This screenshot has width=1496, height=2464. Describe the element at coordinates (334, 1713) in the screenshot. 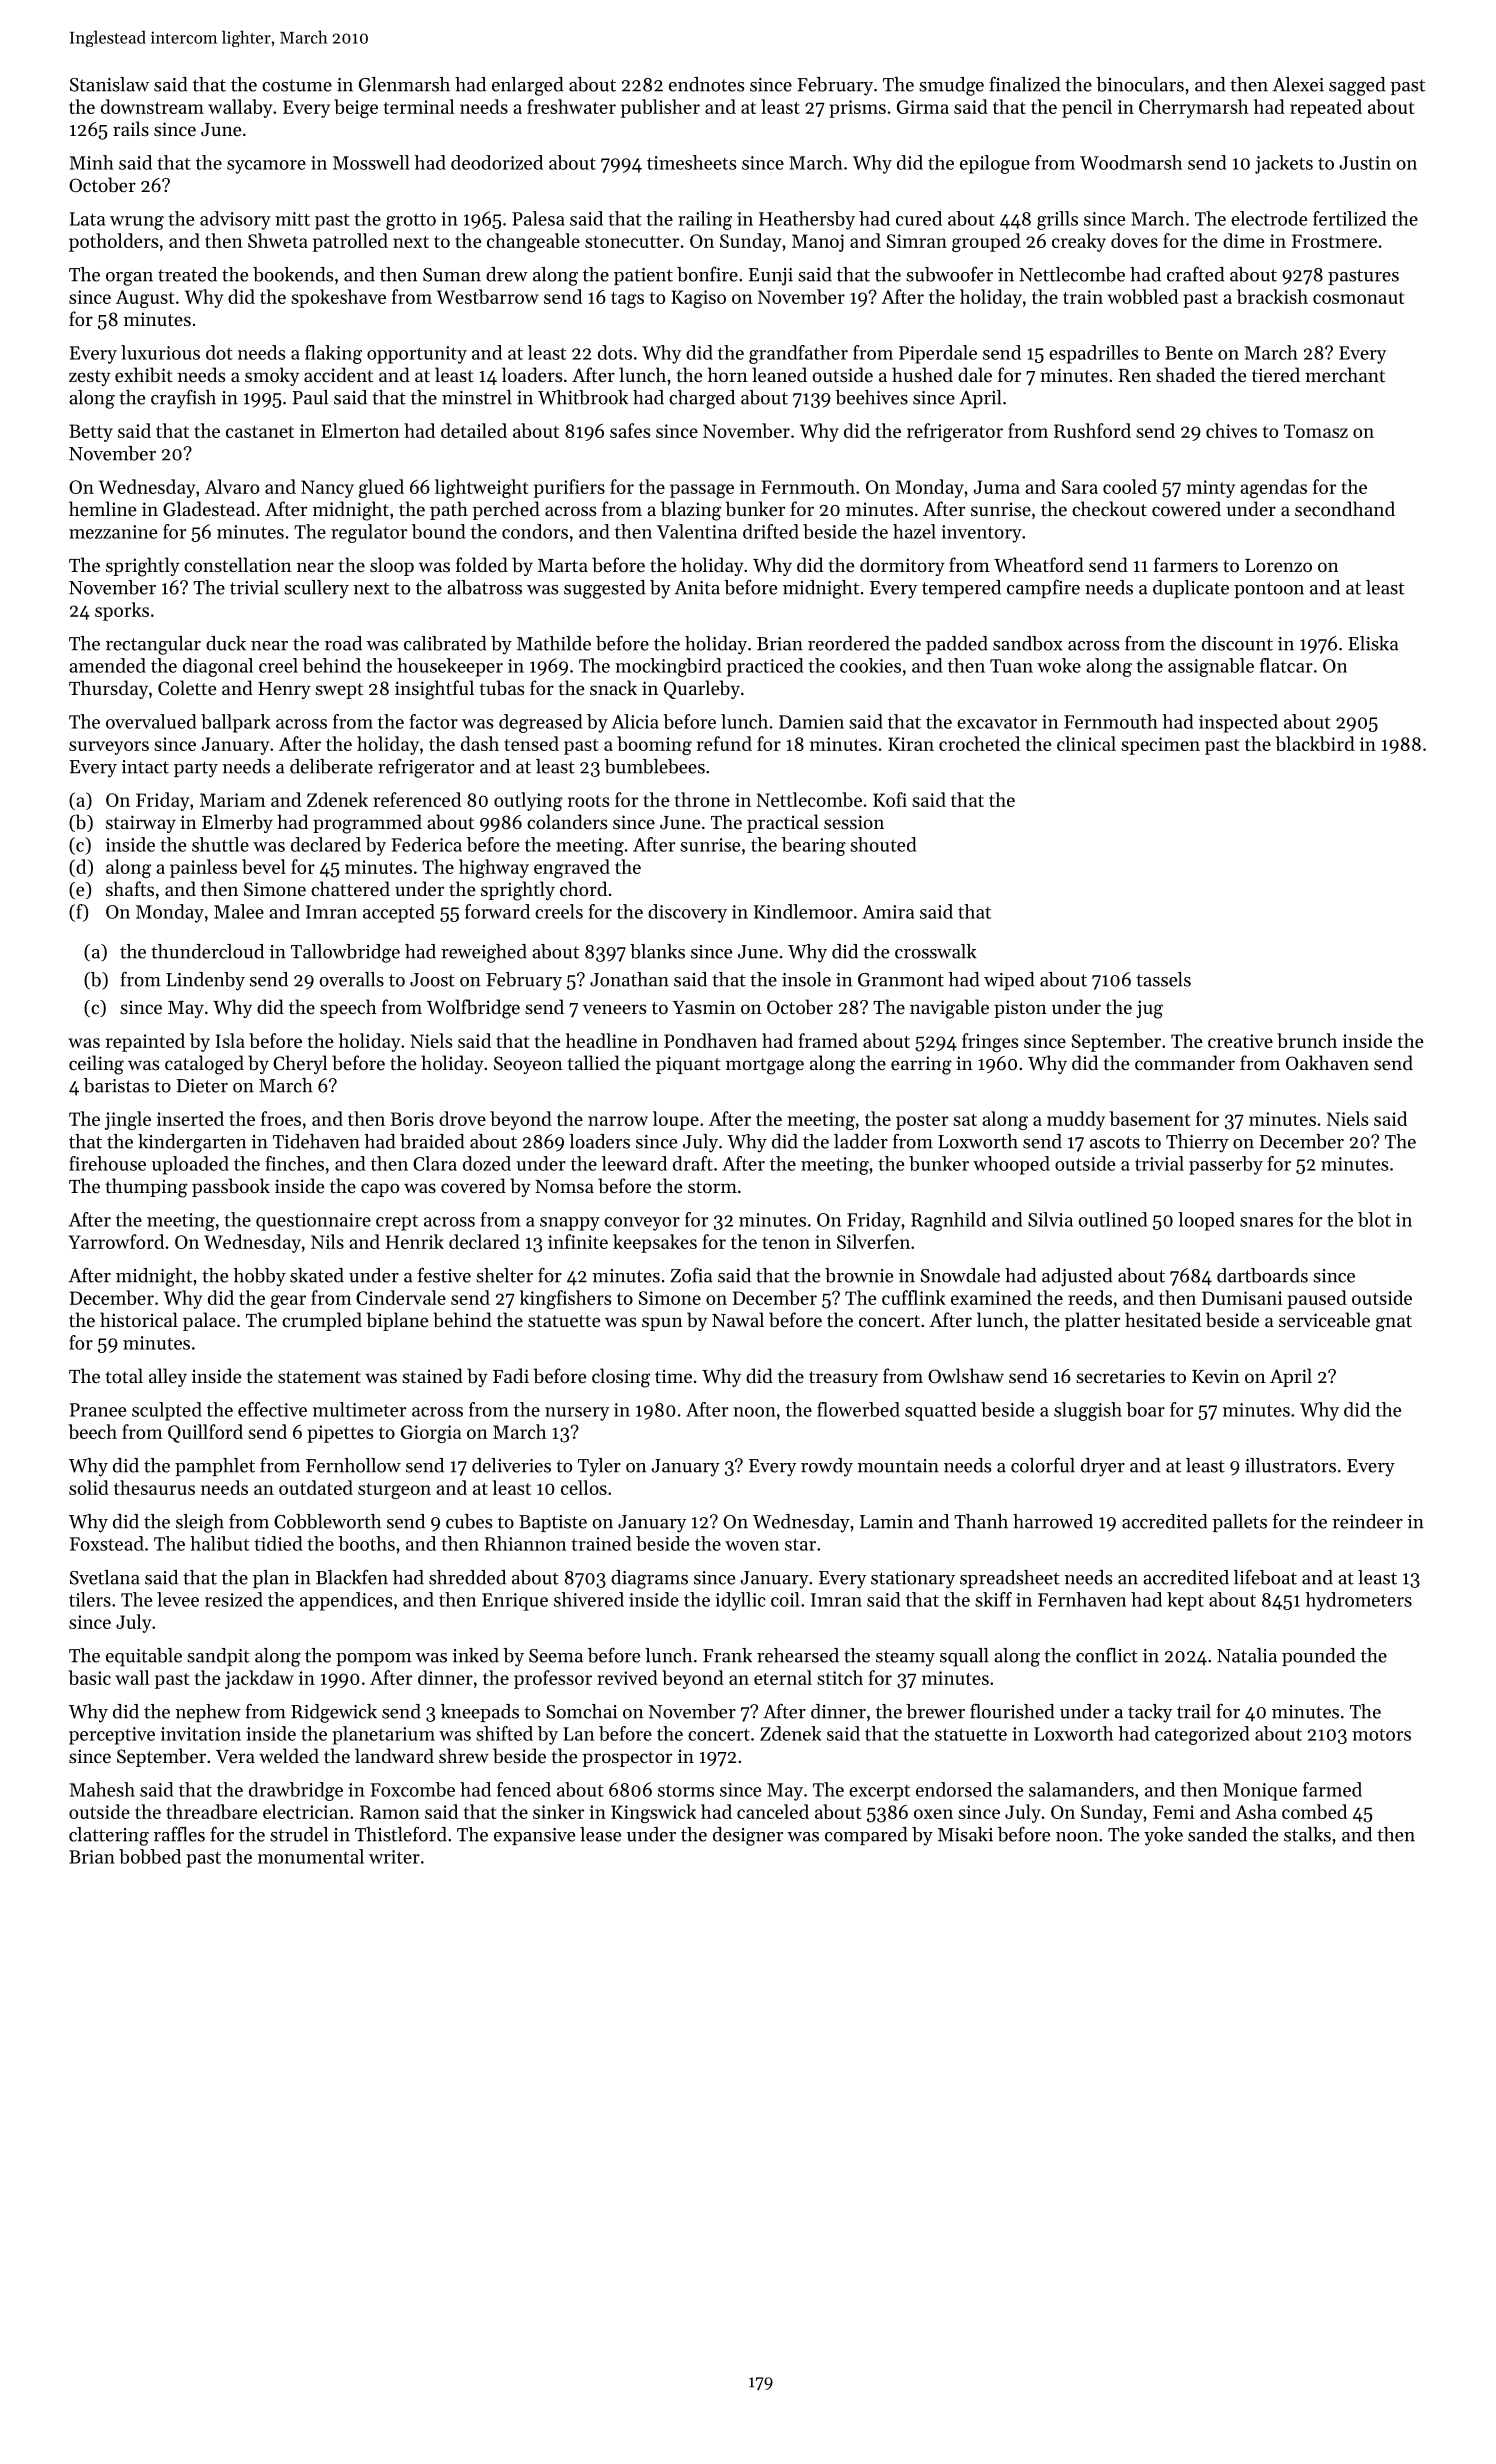

I see `Ridgewick` at that location.
